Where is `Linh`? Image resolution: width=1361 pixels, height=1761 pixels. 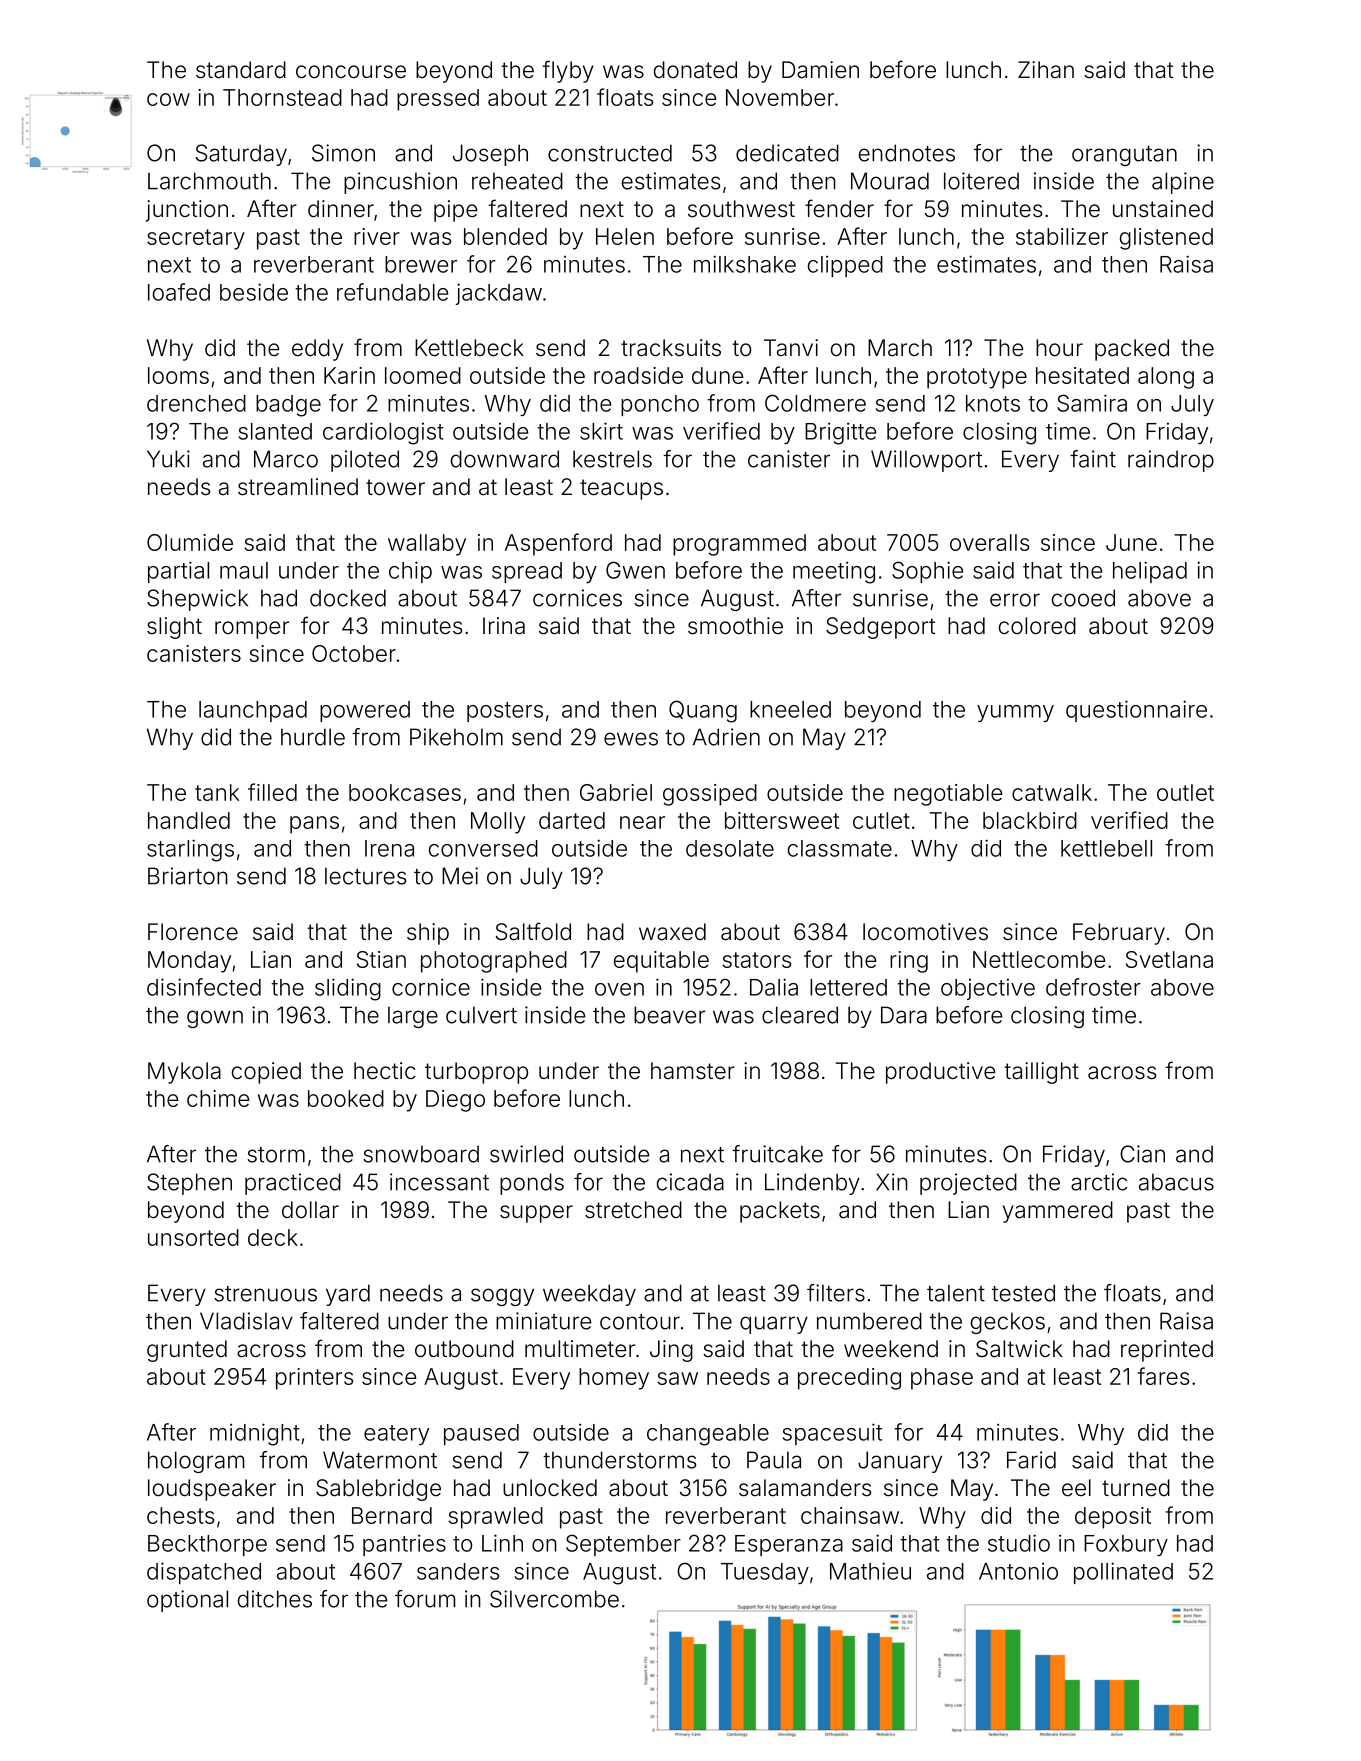
Linh is located at coordinates (502, 1543).
